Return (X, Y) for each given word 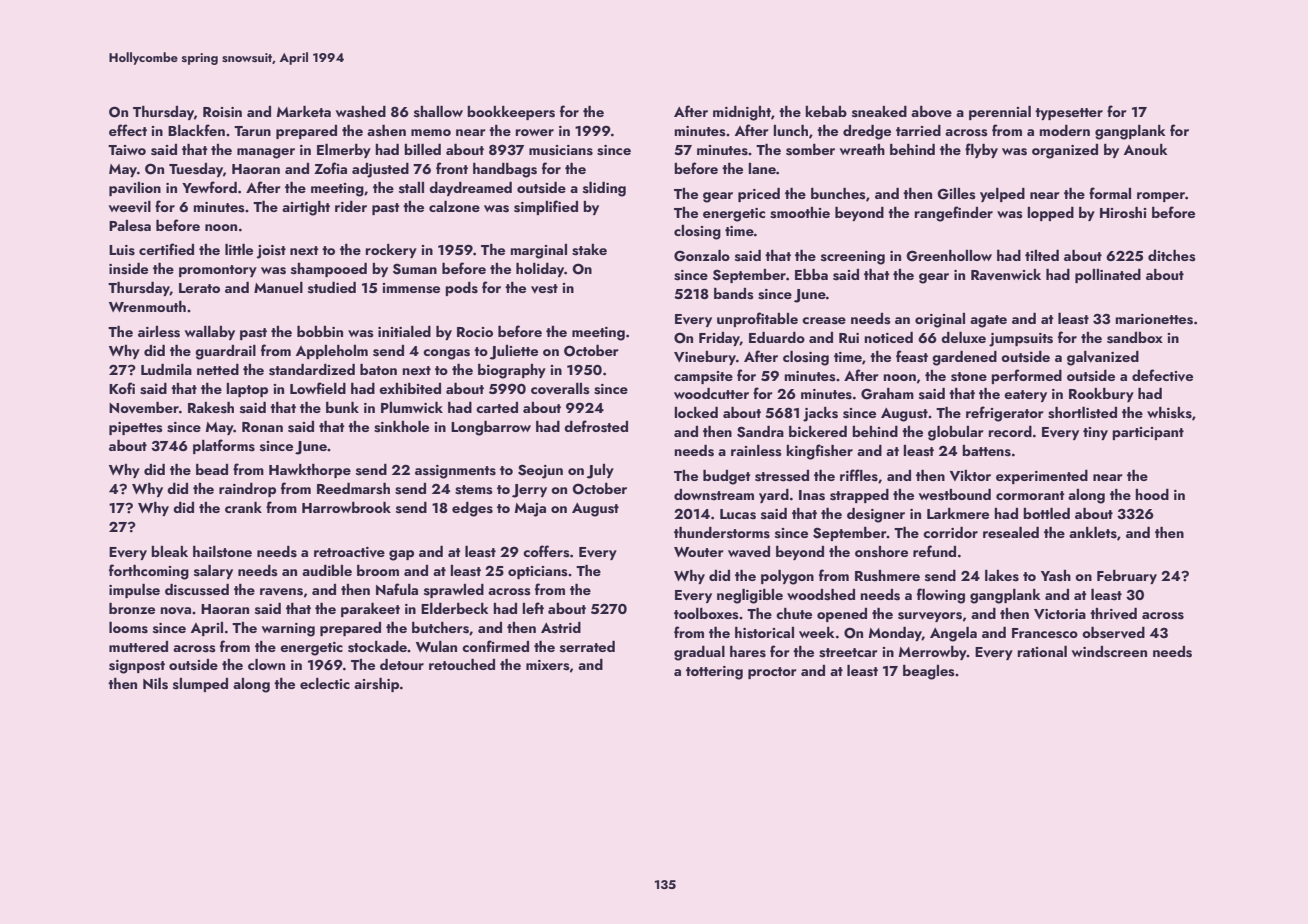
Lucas (738, 514)
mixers (548, 665)
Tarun (252, 131)
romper (1161, 197)
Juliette (514, 352)
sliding (604, 189)
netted (218, 369)
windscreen (1109, 652)
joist (271, 252)
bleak (169, 551)
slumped (200, 685)
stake (589, 250)
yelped (1002, 195)
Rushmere (887, 576)
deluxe (963, 337)
